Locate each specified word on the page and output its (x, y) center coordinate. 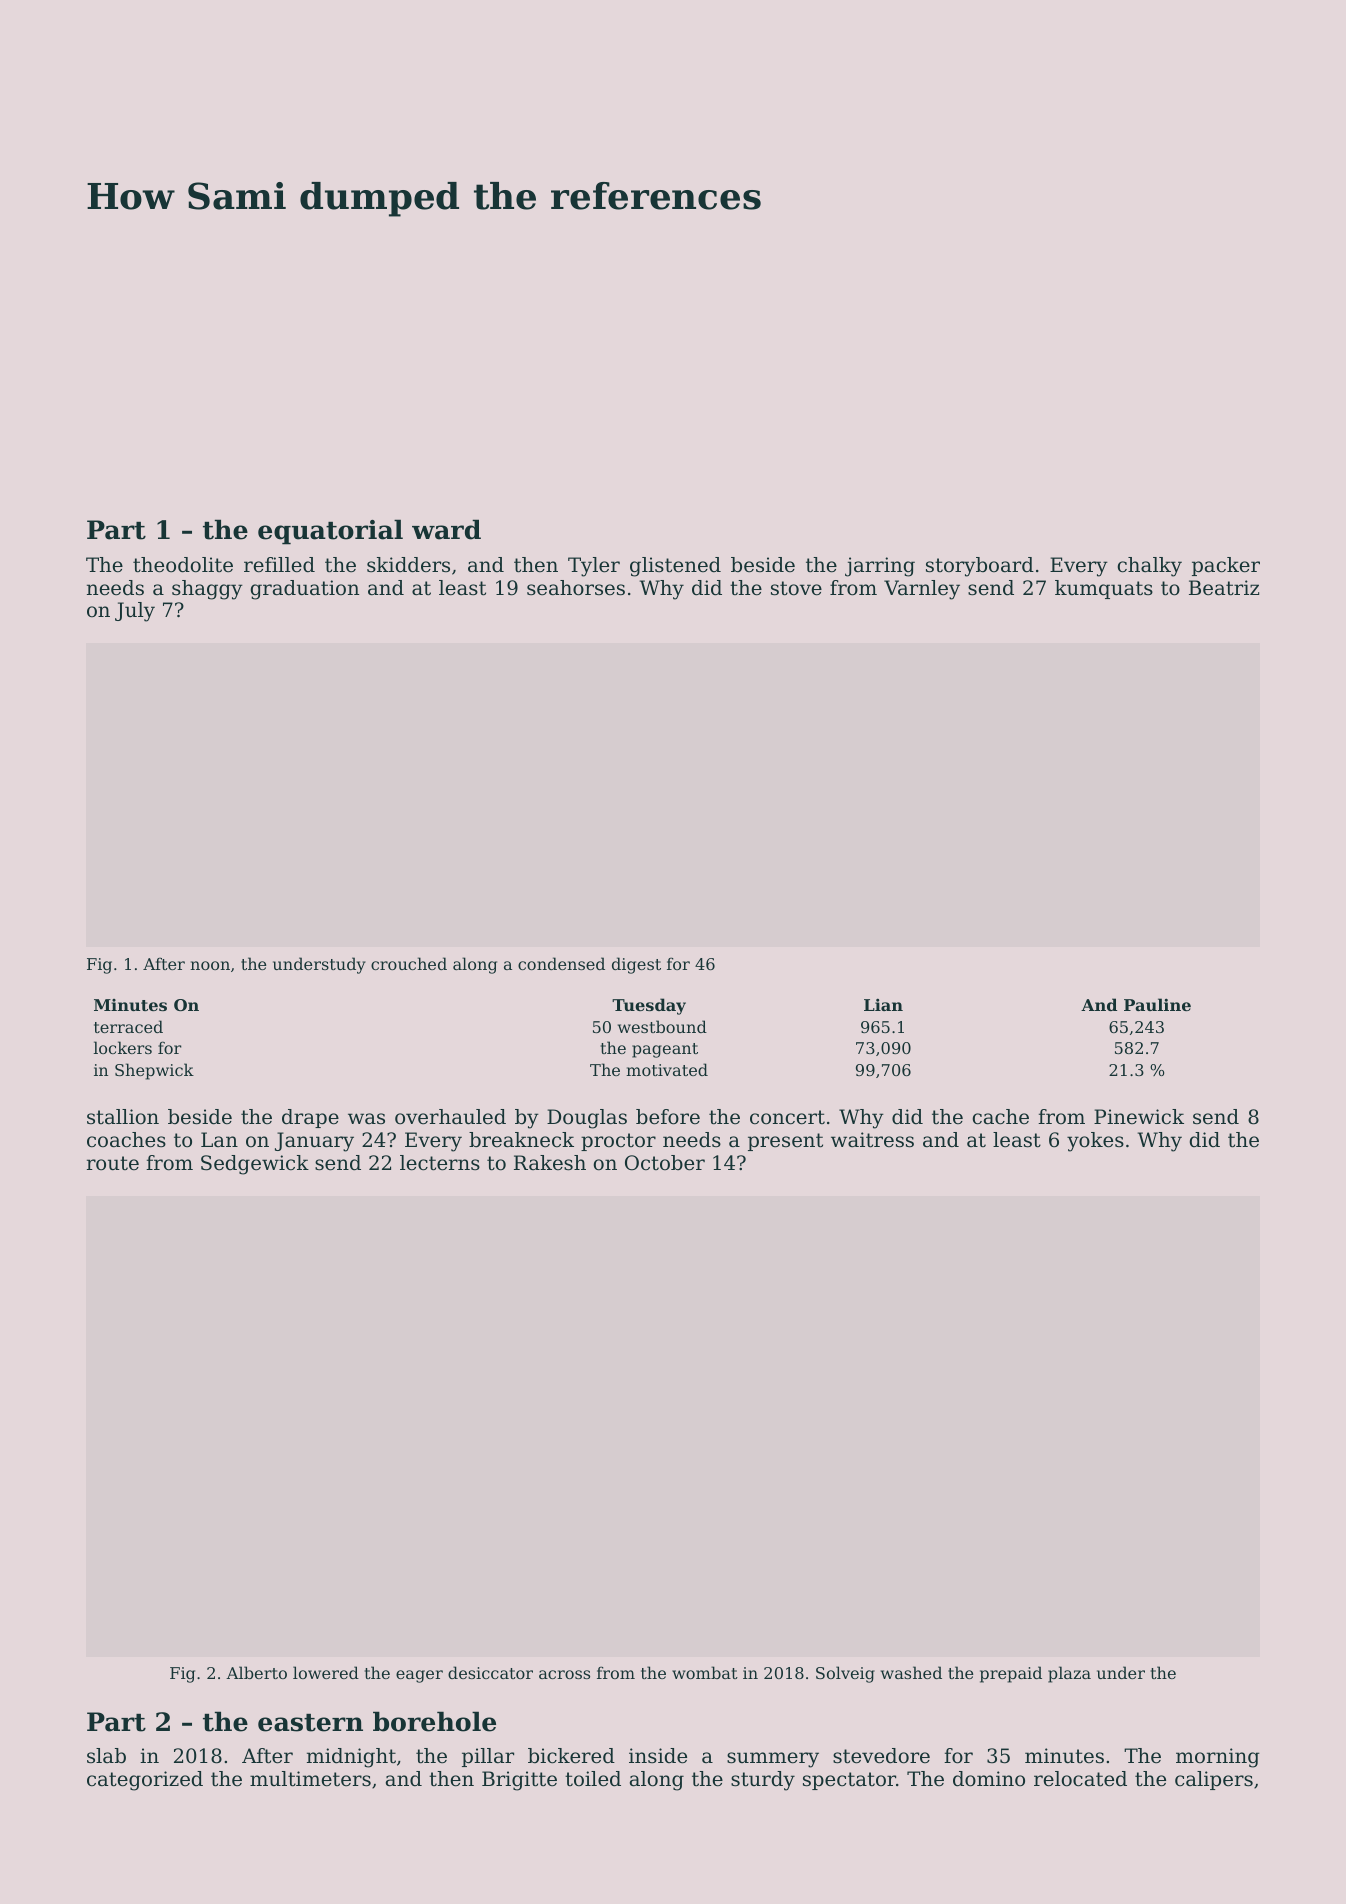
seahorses (576, 588)
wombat (705, 1672)
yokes (1095, 1142)
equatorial (330, 532)
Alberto (256, 1672)
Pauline (1157, 1004)
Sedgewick (255, 1165)
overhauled (450, 1117)
